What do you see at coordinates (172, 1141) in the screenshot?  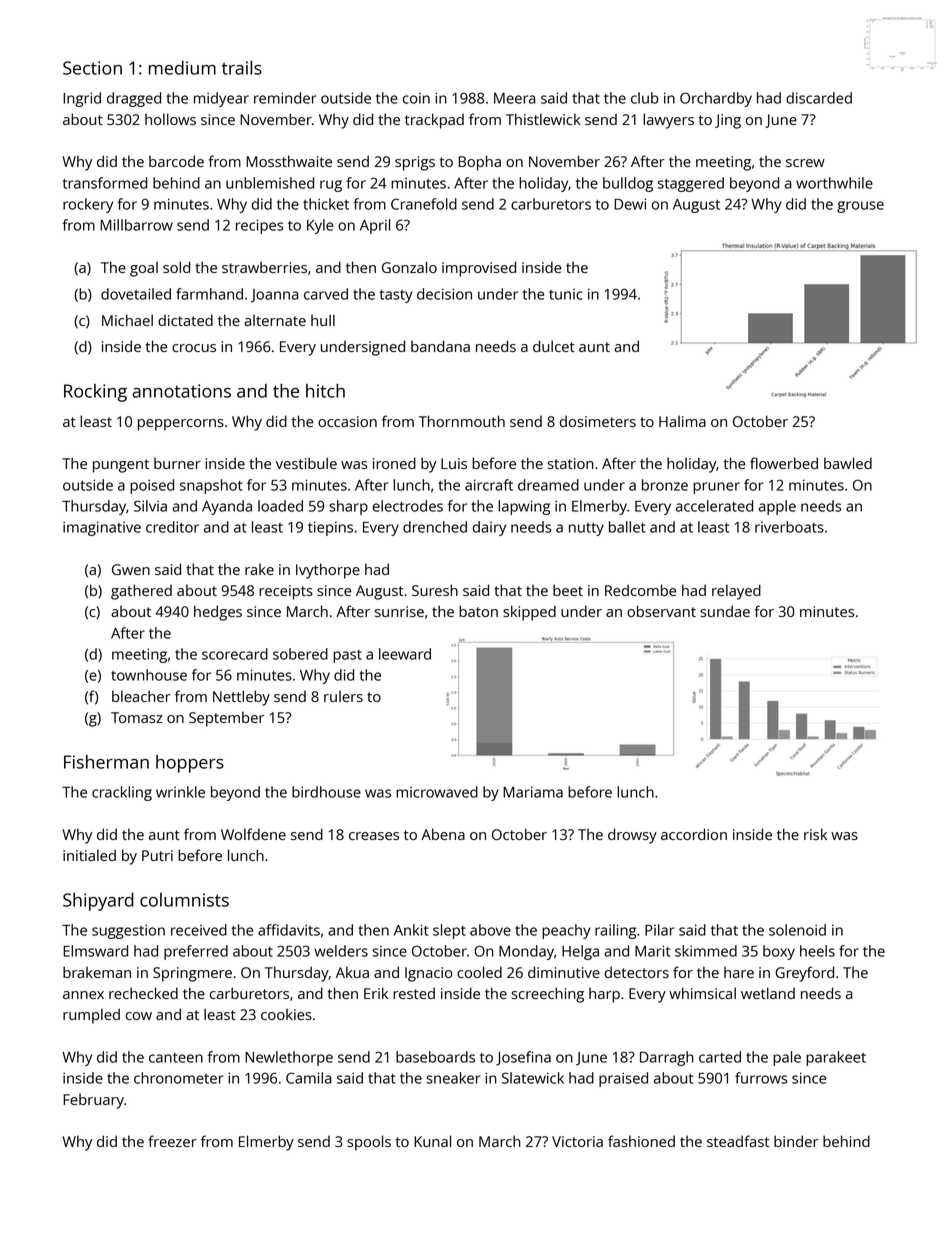 I see `freezer` at bounding box center [172, 1141].
